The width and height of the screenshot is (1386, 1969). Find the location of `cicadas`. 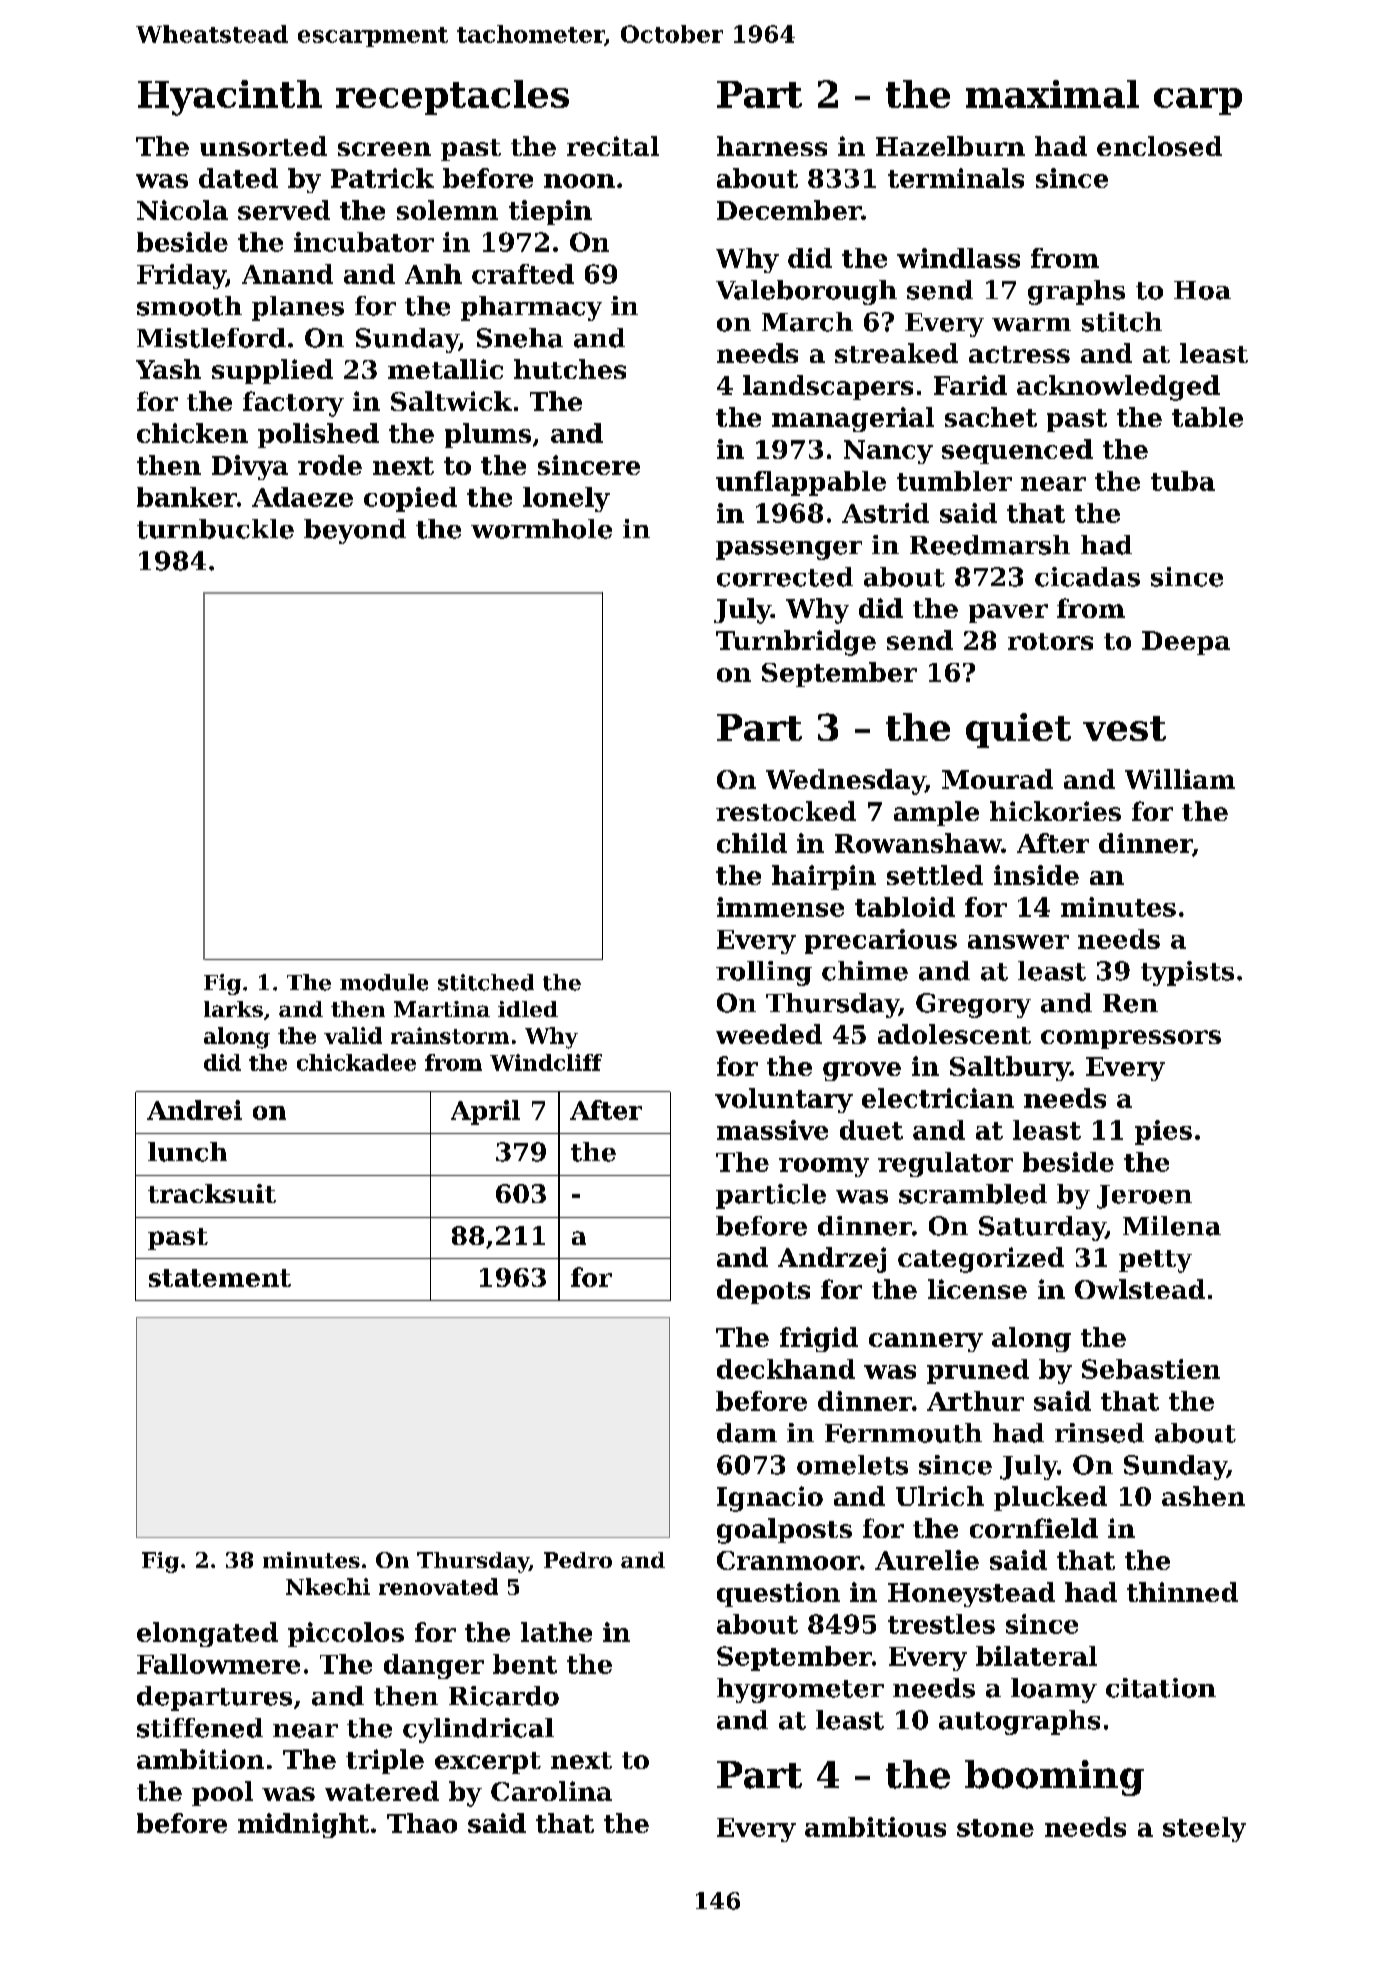

cicadas is located at coordinates (1087, 577).
